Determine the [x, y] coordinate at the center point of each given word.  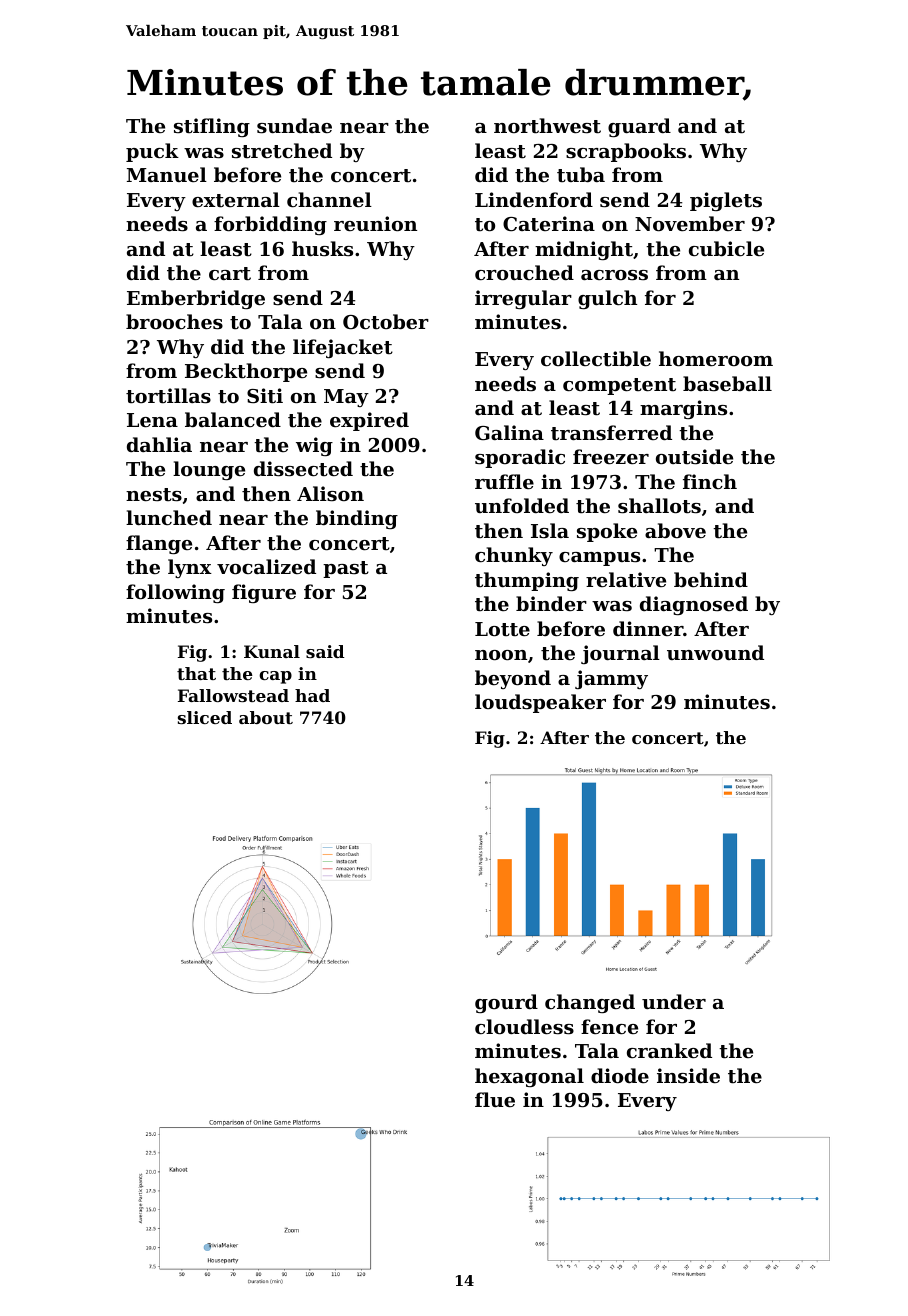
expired [369, 421]
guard [639, 127]
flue [495, 1099]
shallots [659, 506]
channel [329, 199]
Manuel [167, 174]
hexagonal [529, 1077]
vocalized [266, 566]
